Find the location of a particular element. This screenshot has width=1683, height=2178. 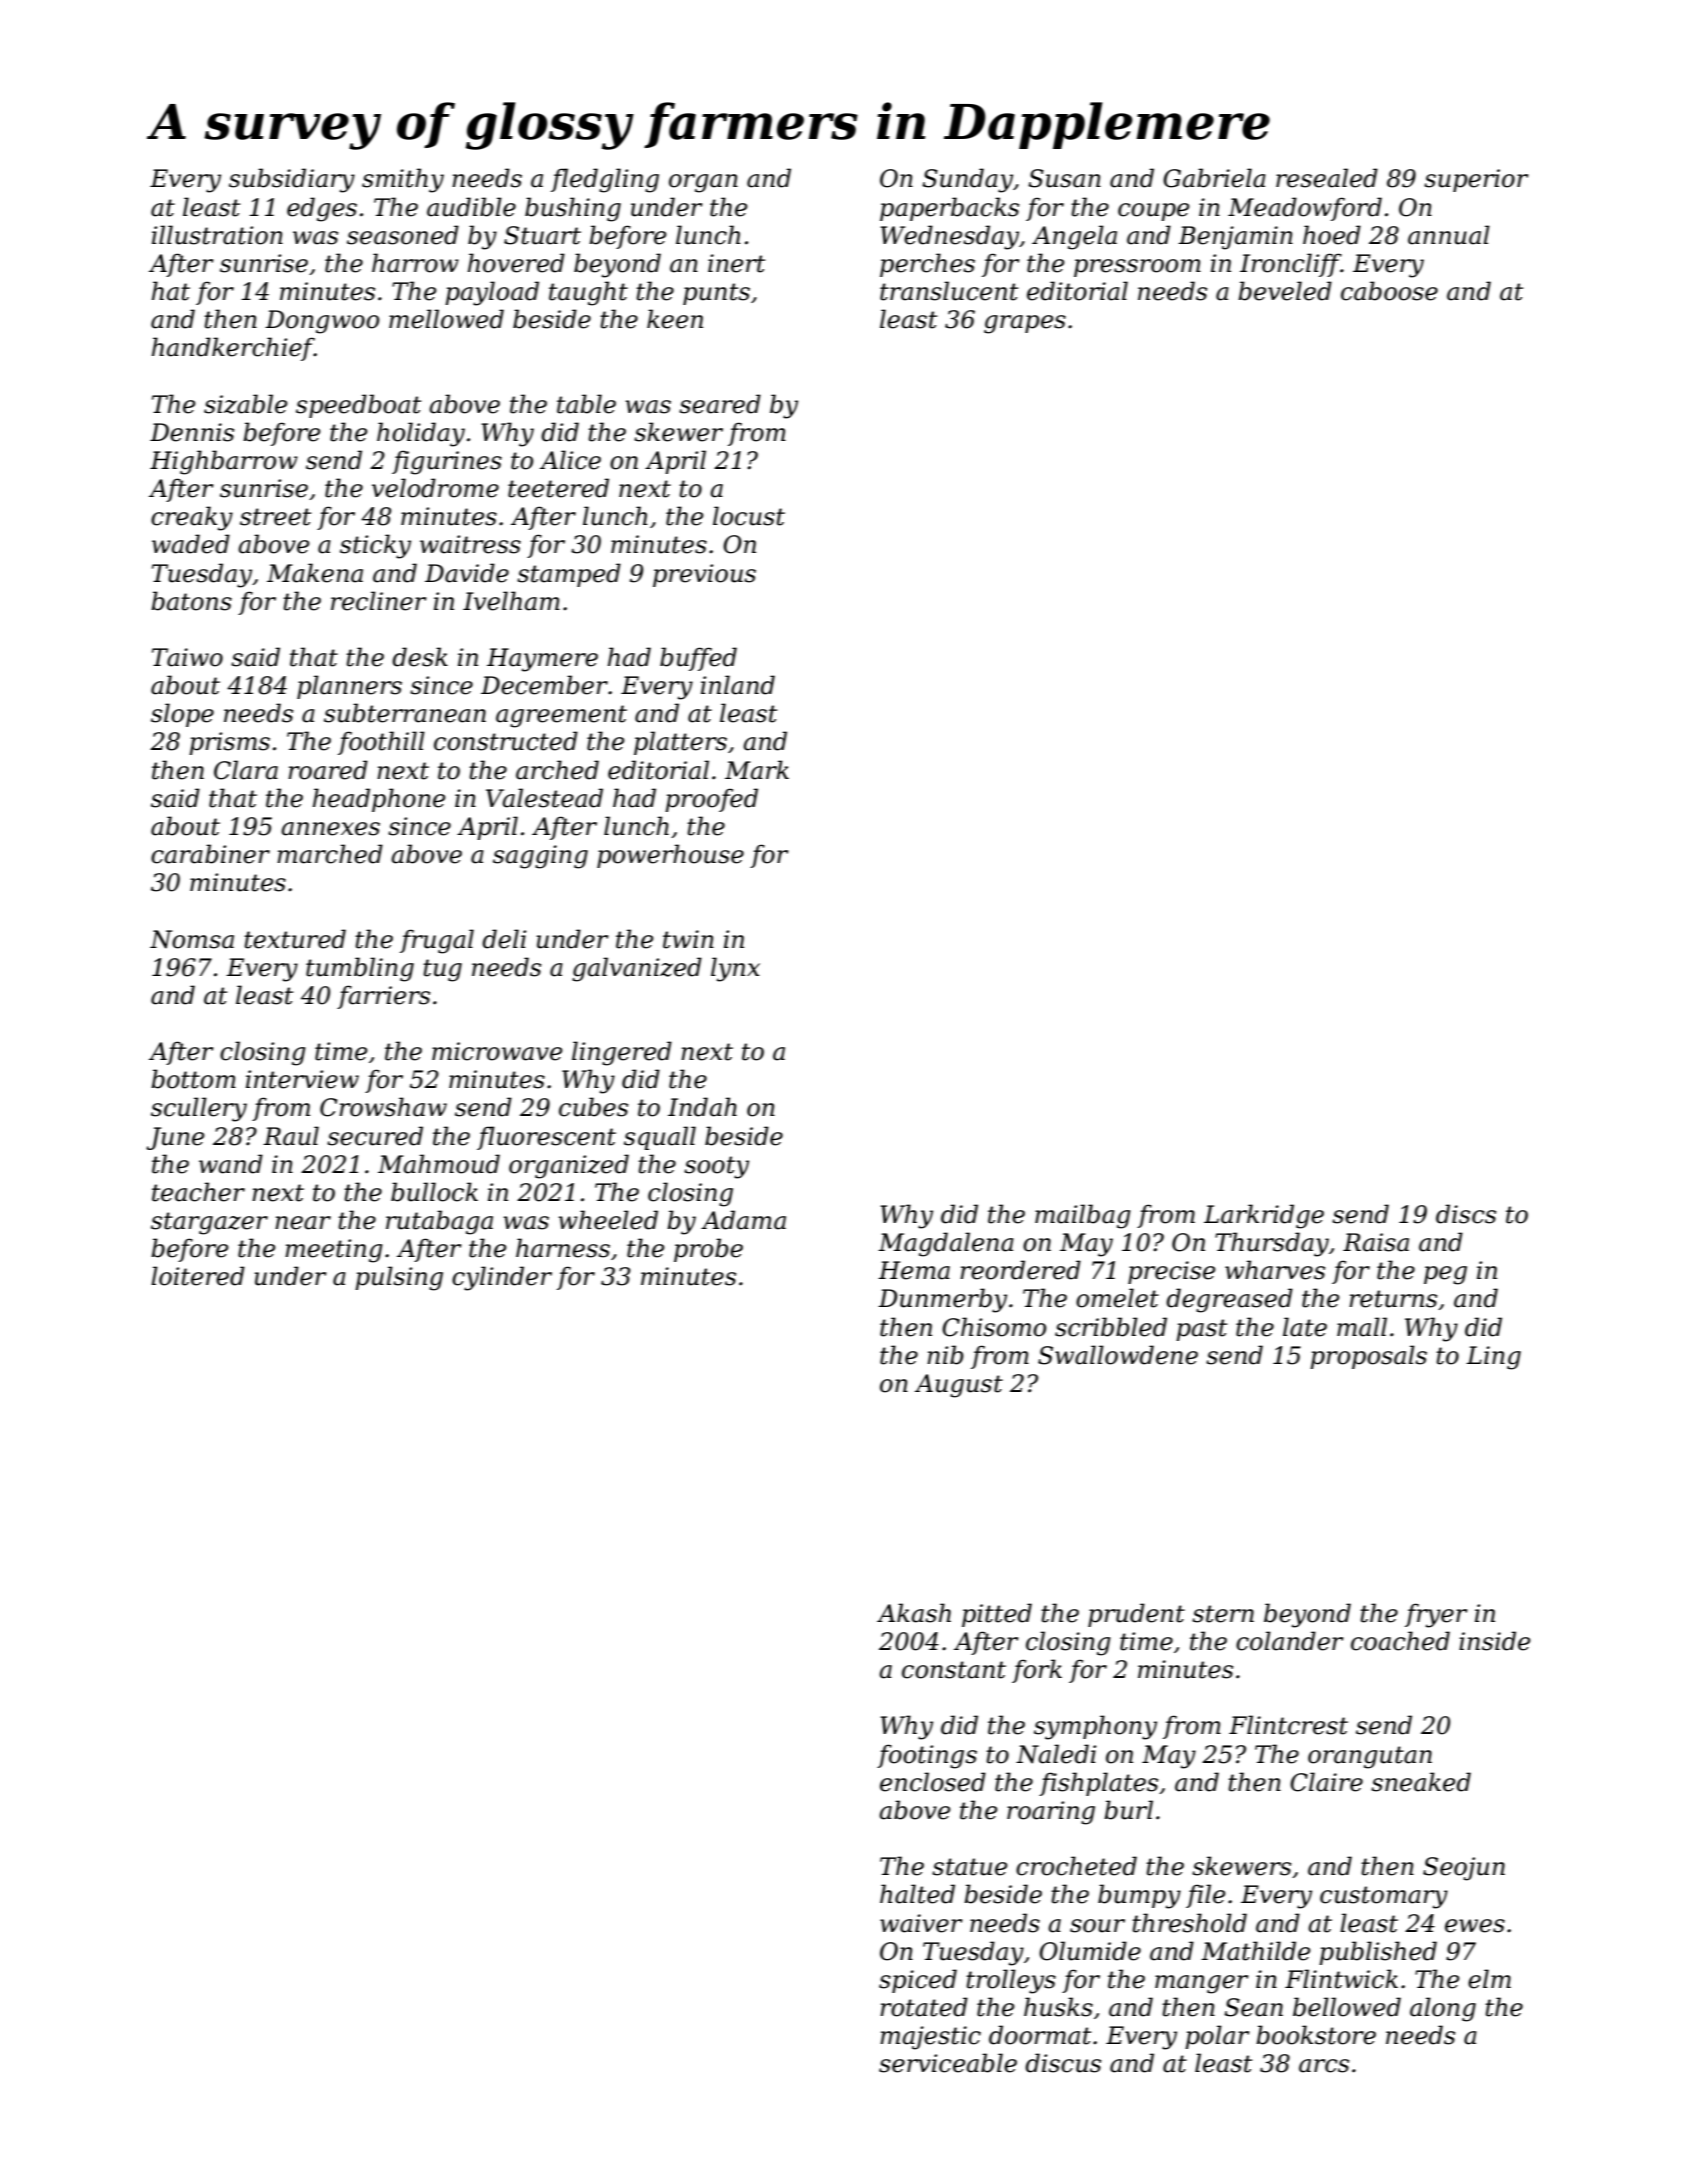

discs is located at coordinates (1466, 1214).
